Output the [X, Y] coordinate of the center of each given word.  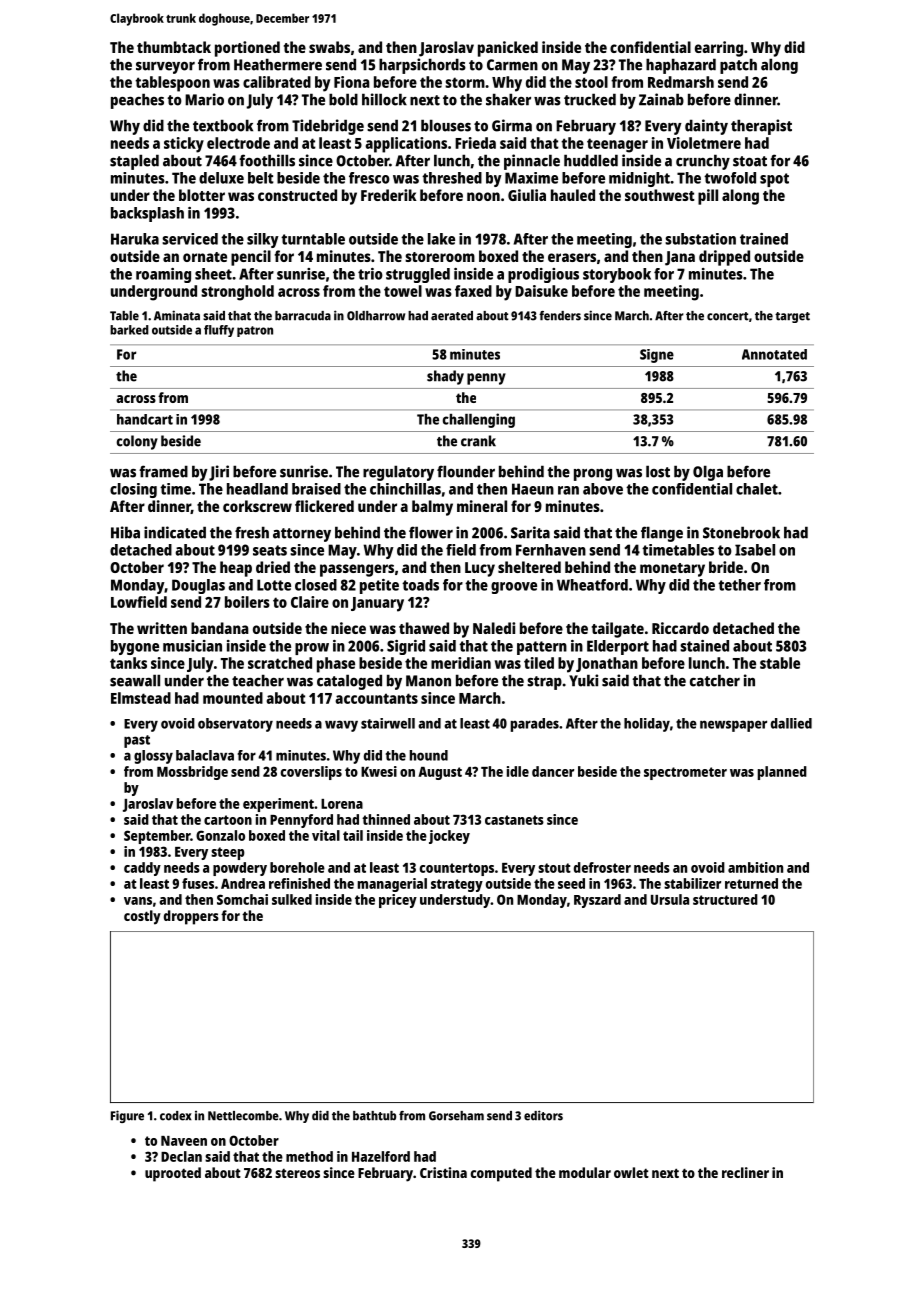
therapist [761, 127]
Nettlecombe [243, 1116]
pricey [398, 901]
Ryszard [597, 901]
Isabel [755, 550]
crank [478, 441]
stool [591, 82]
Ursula [670, 899]
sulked [292, 899]
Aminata [177, 315]
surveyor [165, 68]
